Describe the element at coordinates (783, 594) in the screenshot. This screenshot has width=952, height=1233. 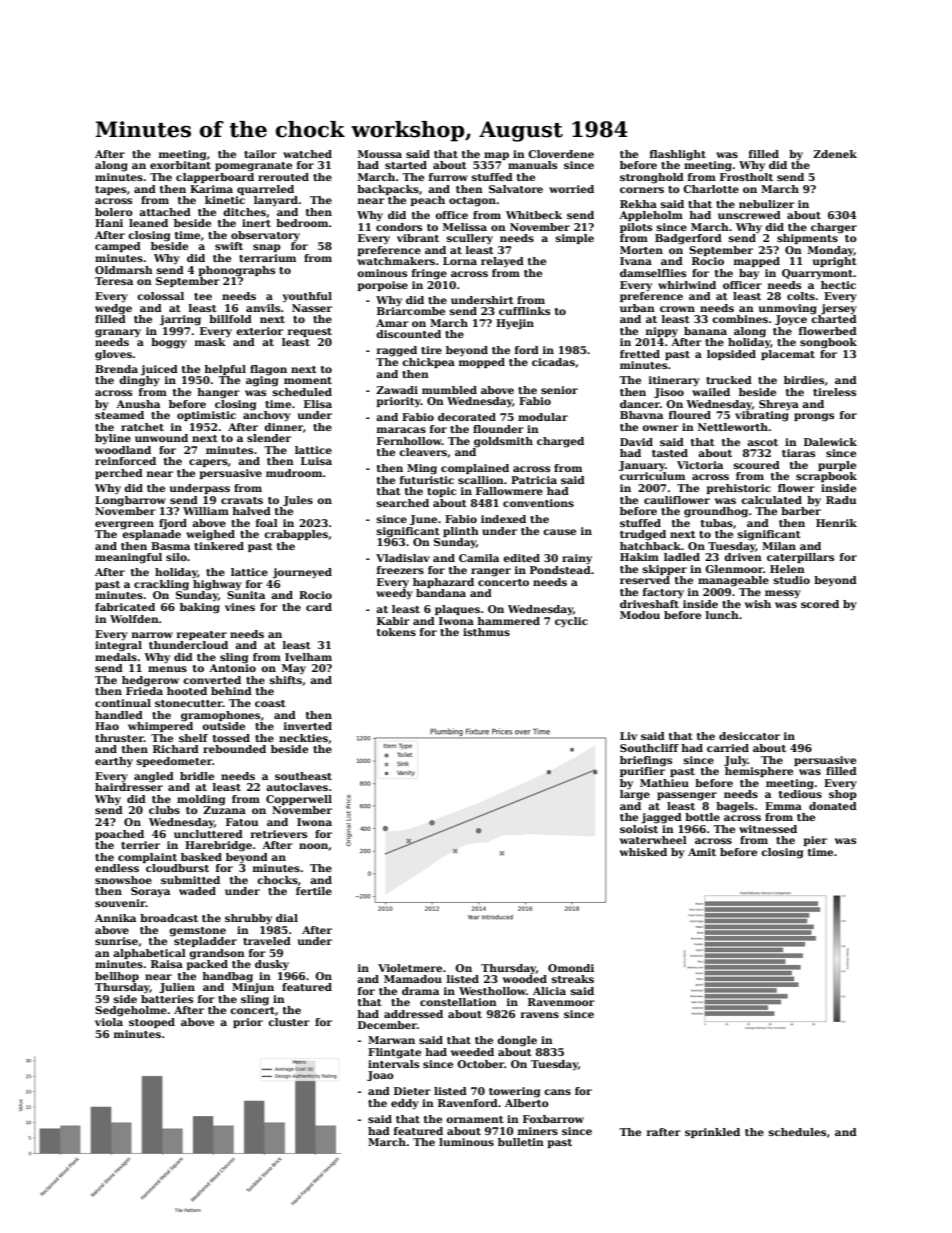
I see `messy` at that location.
